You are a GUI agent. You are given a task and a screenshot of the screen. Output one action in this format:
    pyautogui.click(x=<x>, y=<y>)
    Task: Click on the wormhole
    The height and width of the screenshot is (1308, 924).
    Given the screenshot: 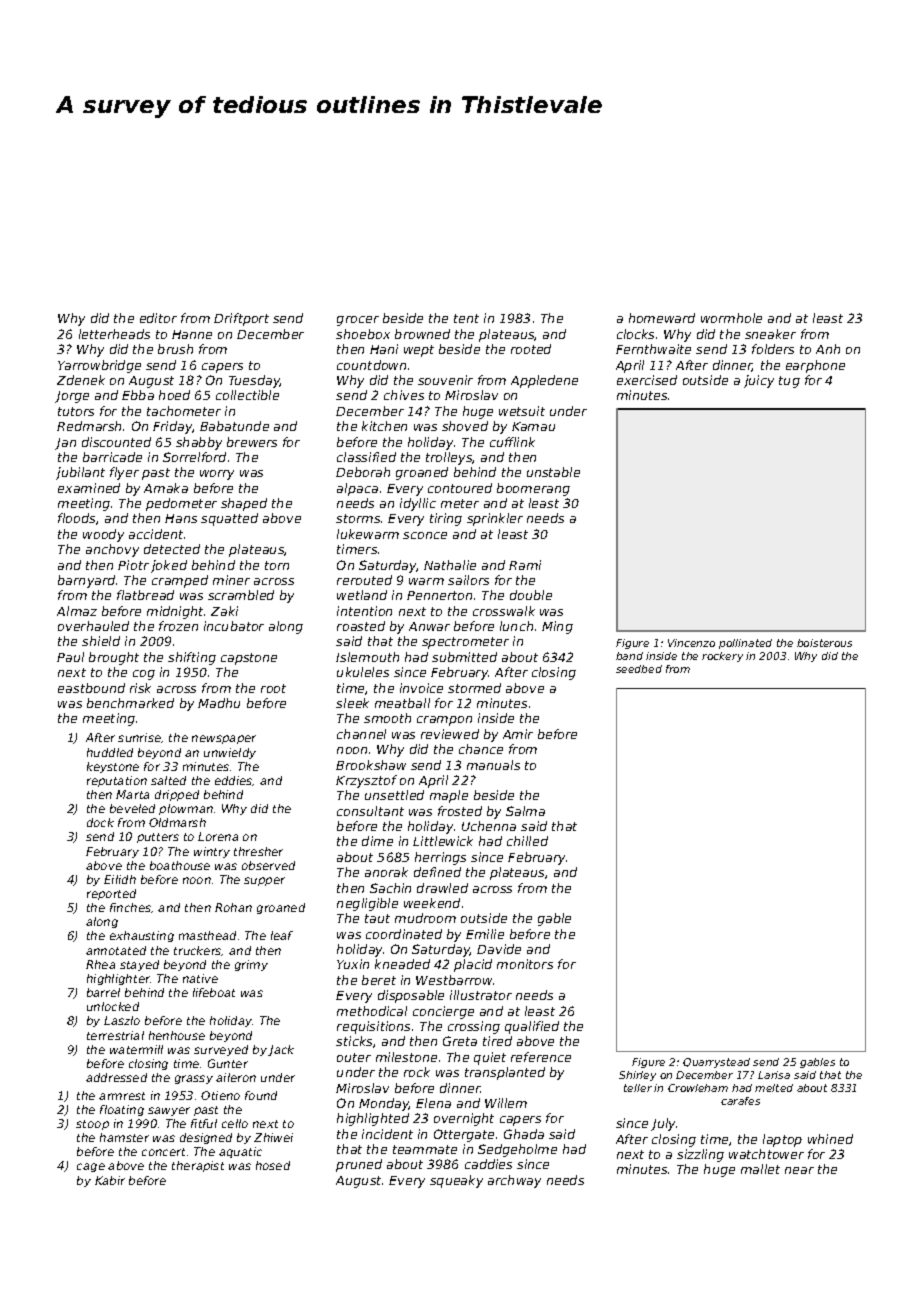 What is the action you would take?
    pyautogui.click(x=731, y=318)
